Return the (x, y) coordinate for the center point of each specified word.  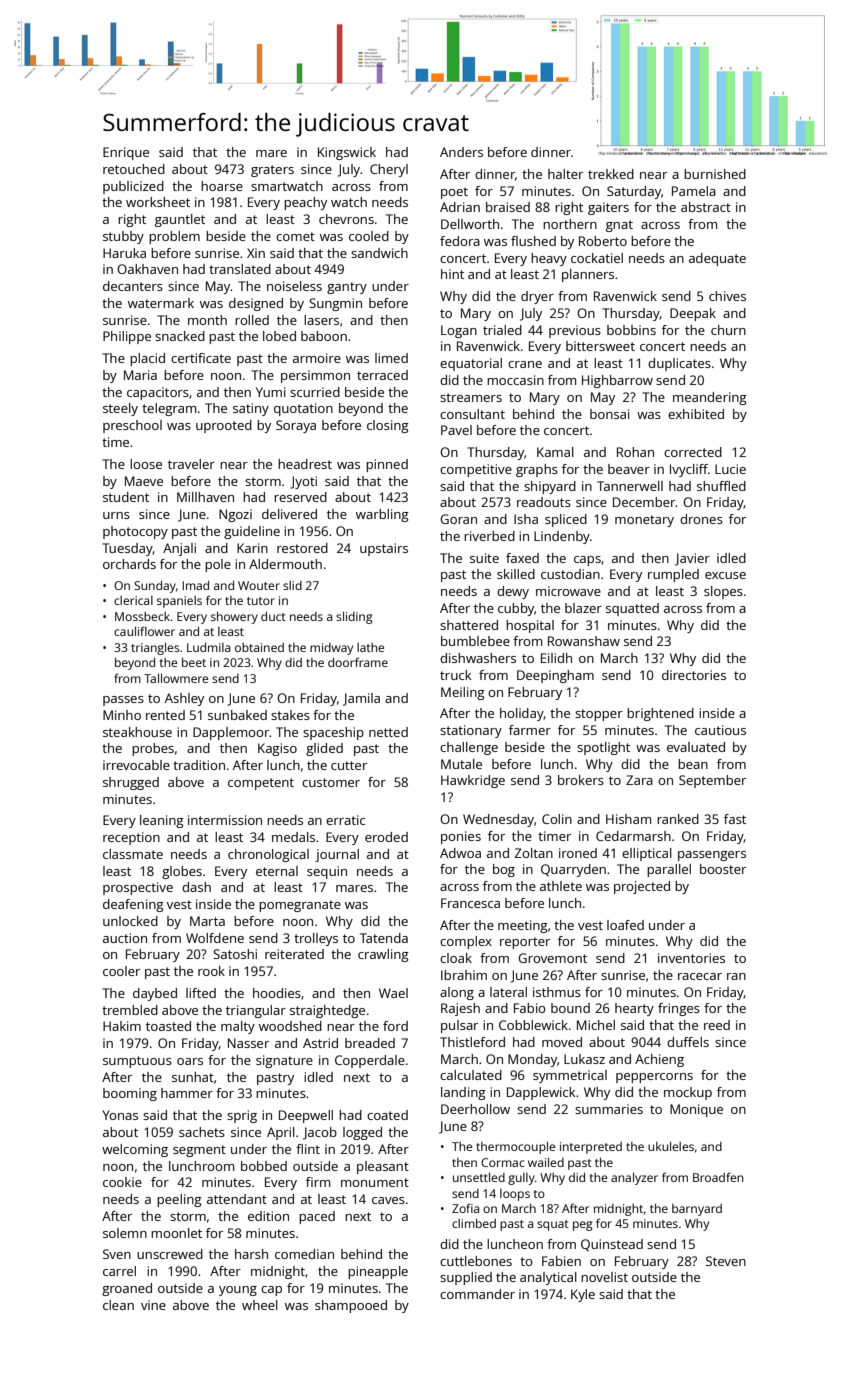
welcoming (135, 1150)
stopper (599, 715)
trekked (611, 174)
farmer (530, 730)
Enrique (126, 153)
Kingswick (347, 153)
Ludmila (208, 647)
